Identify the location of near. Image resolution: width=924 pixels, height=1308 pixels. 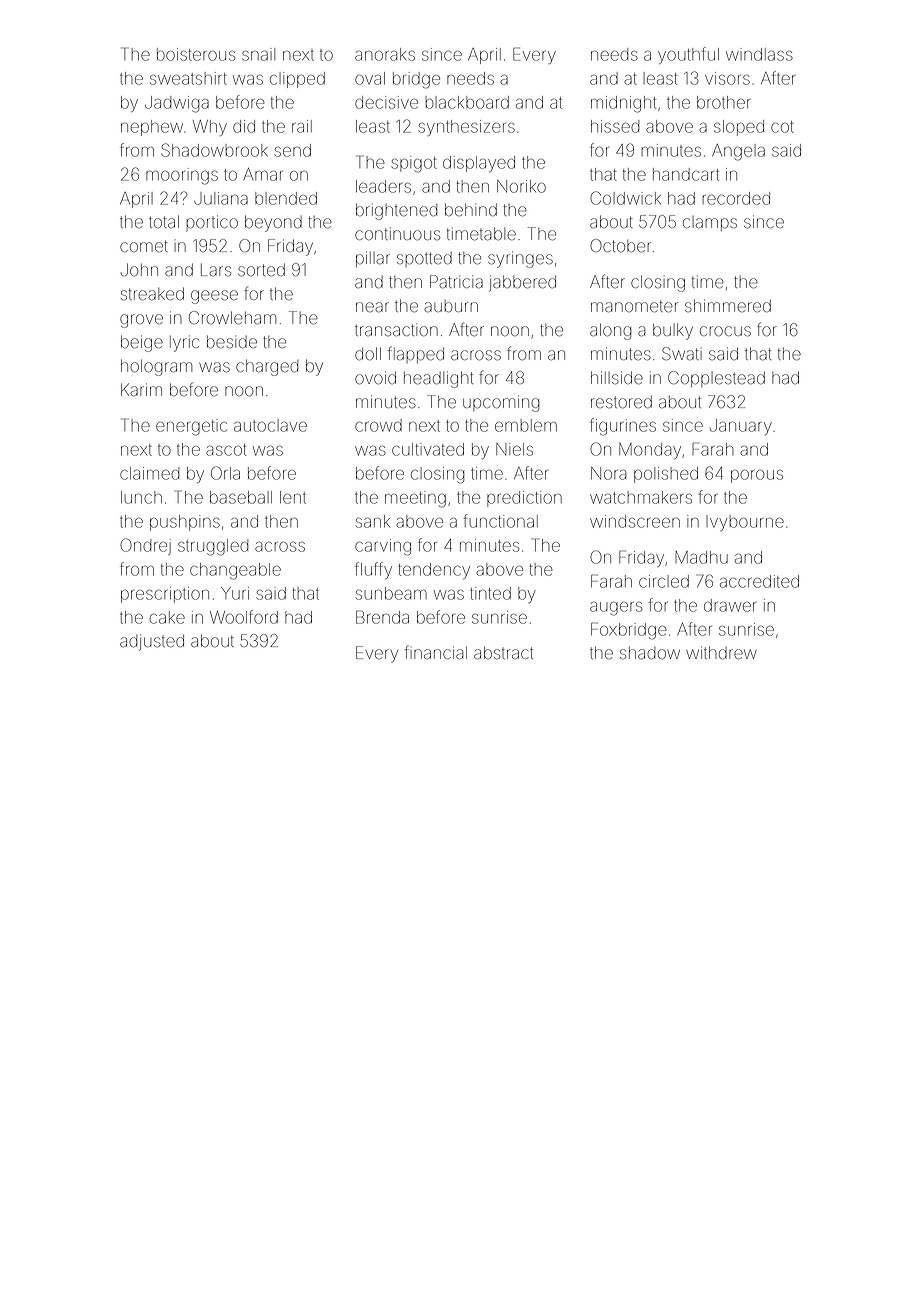
(372, 307).
